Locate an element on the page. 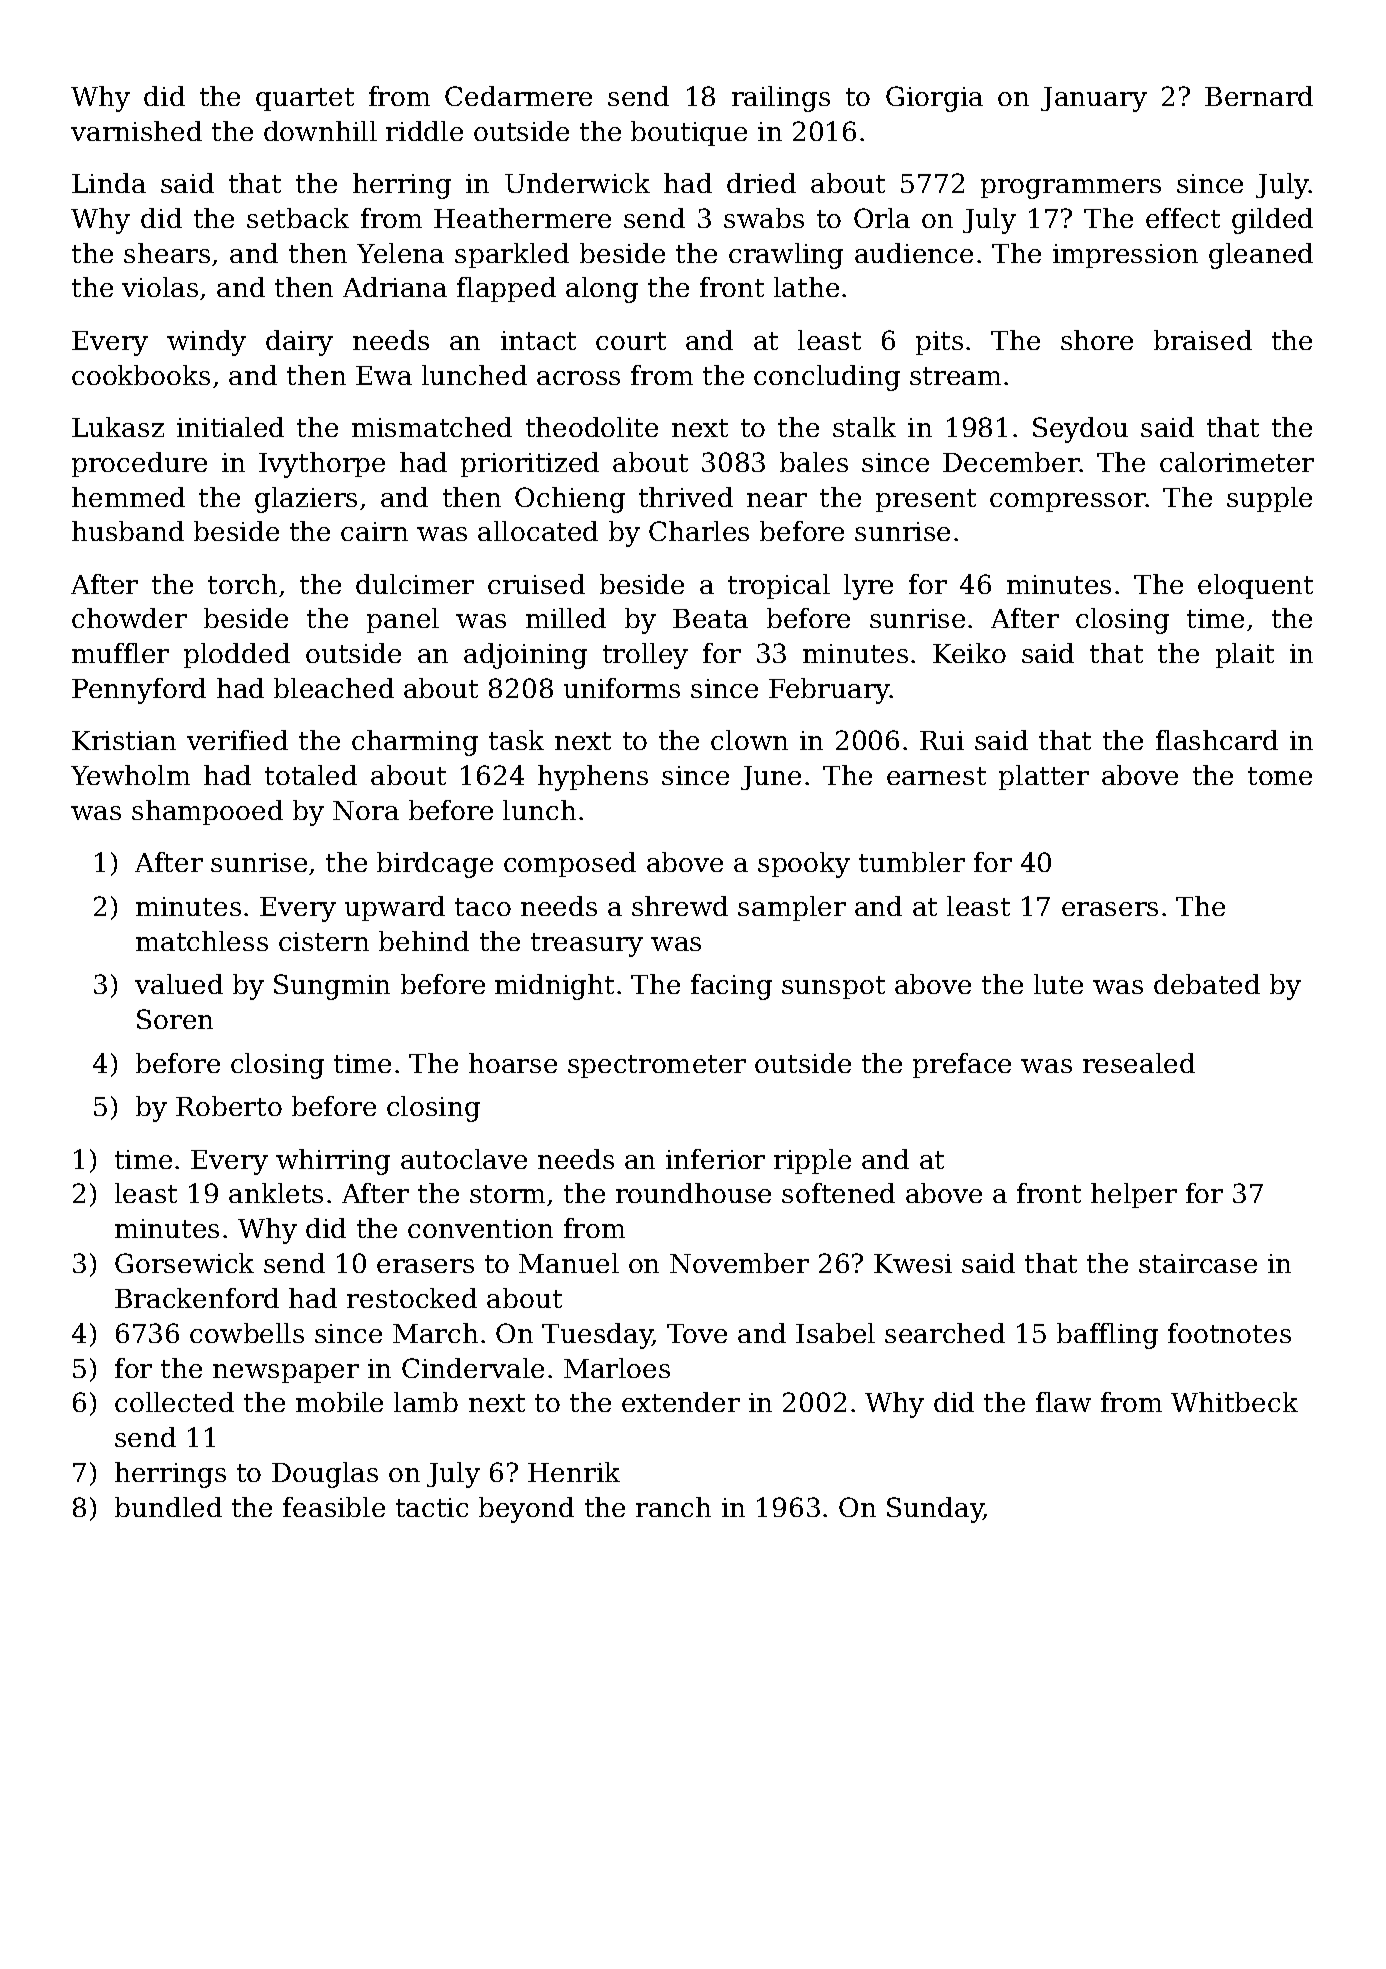  Bernard is located at coordinates (1259, 96).
